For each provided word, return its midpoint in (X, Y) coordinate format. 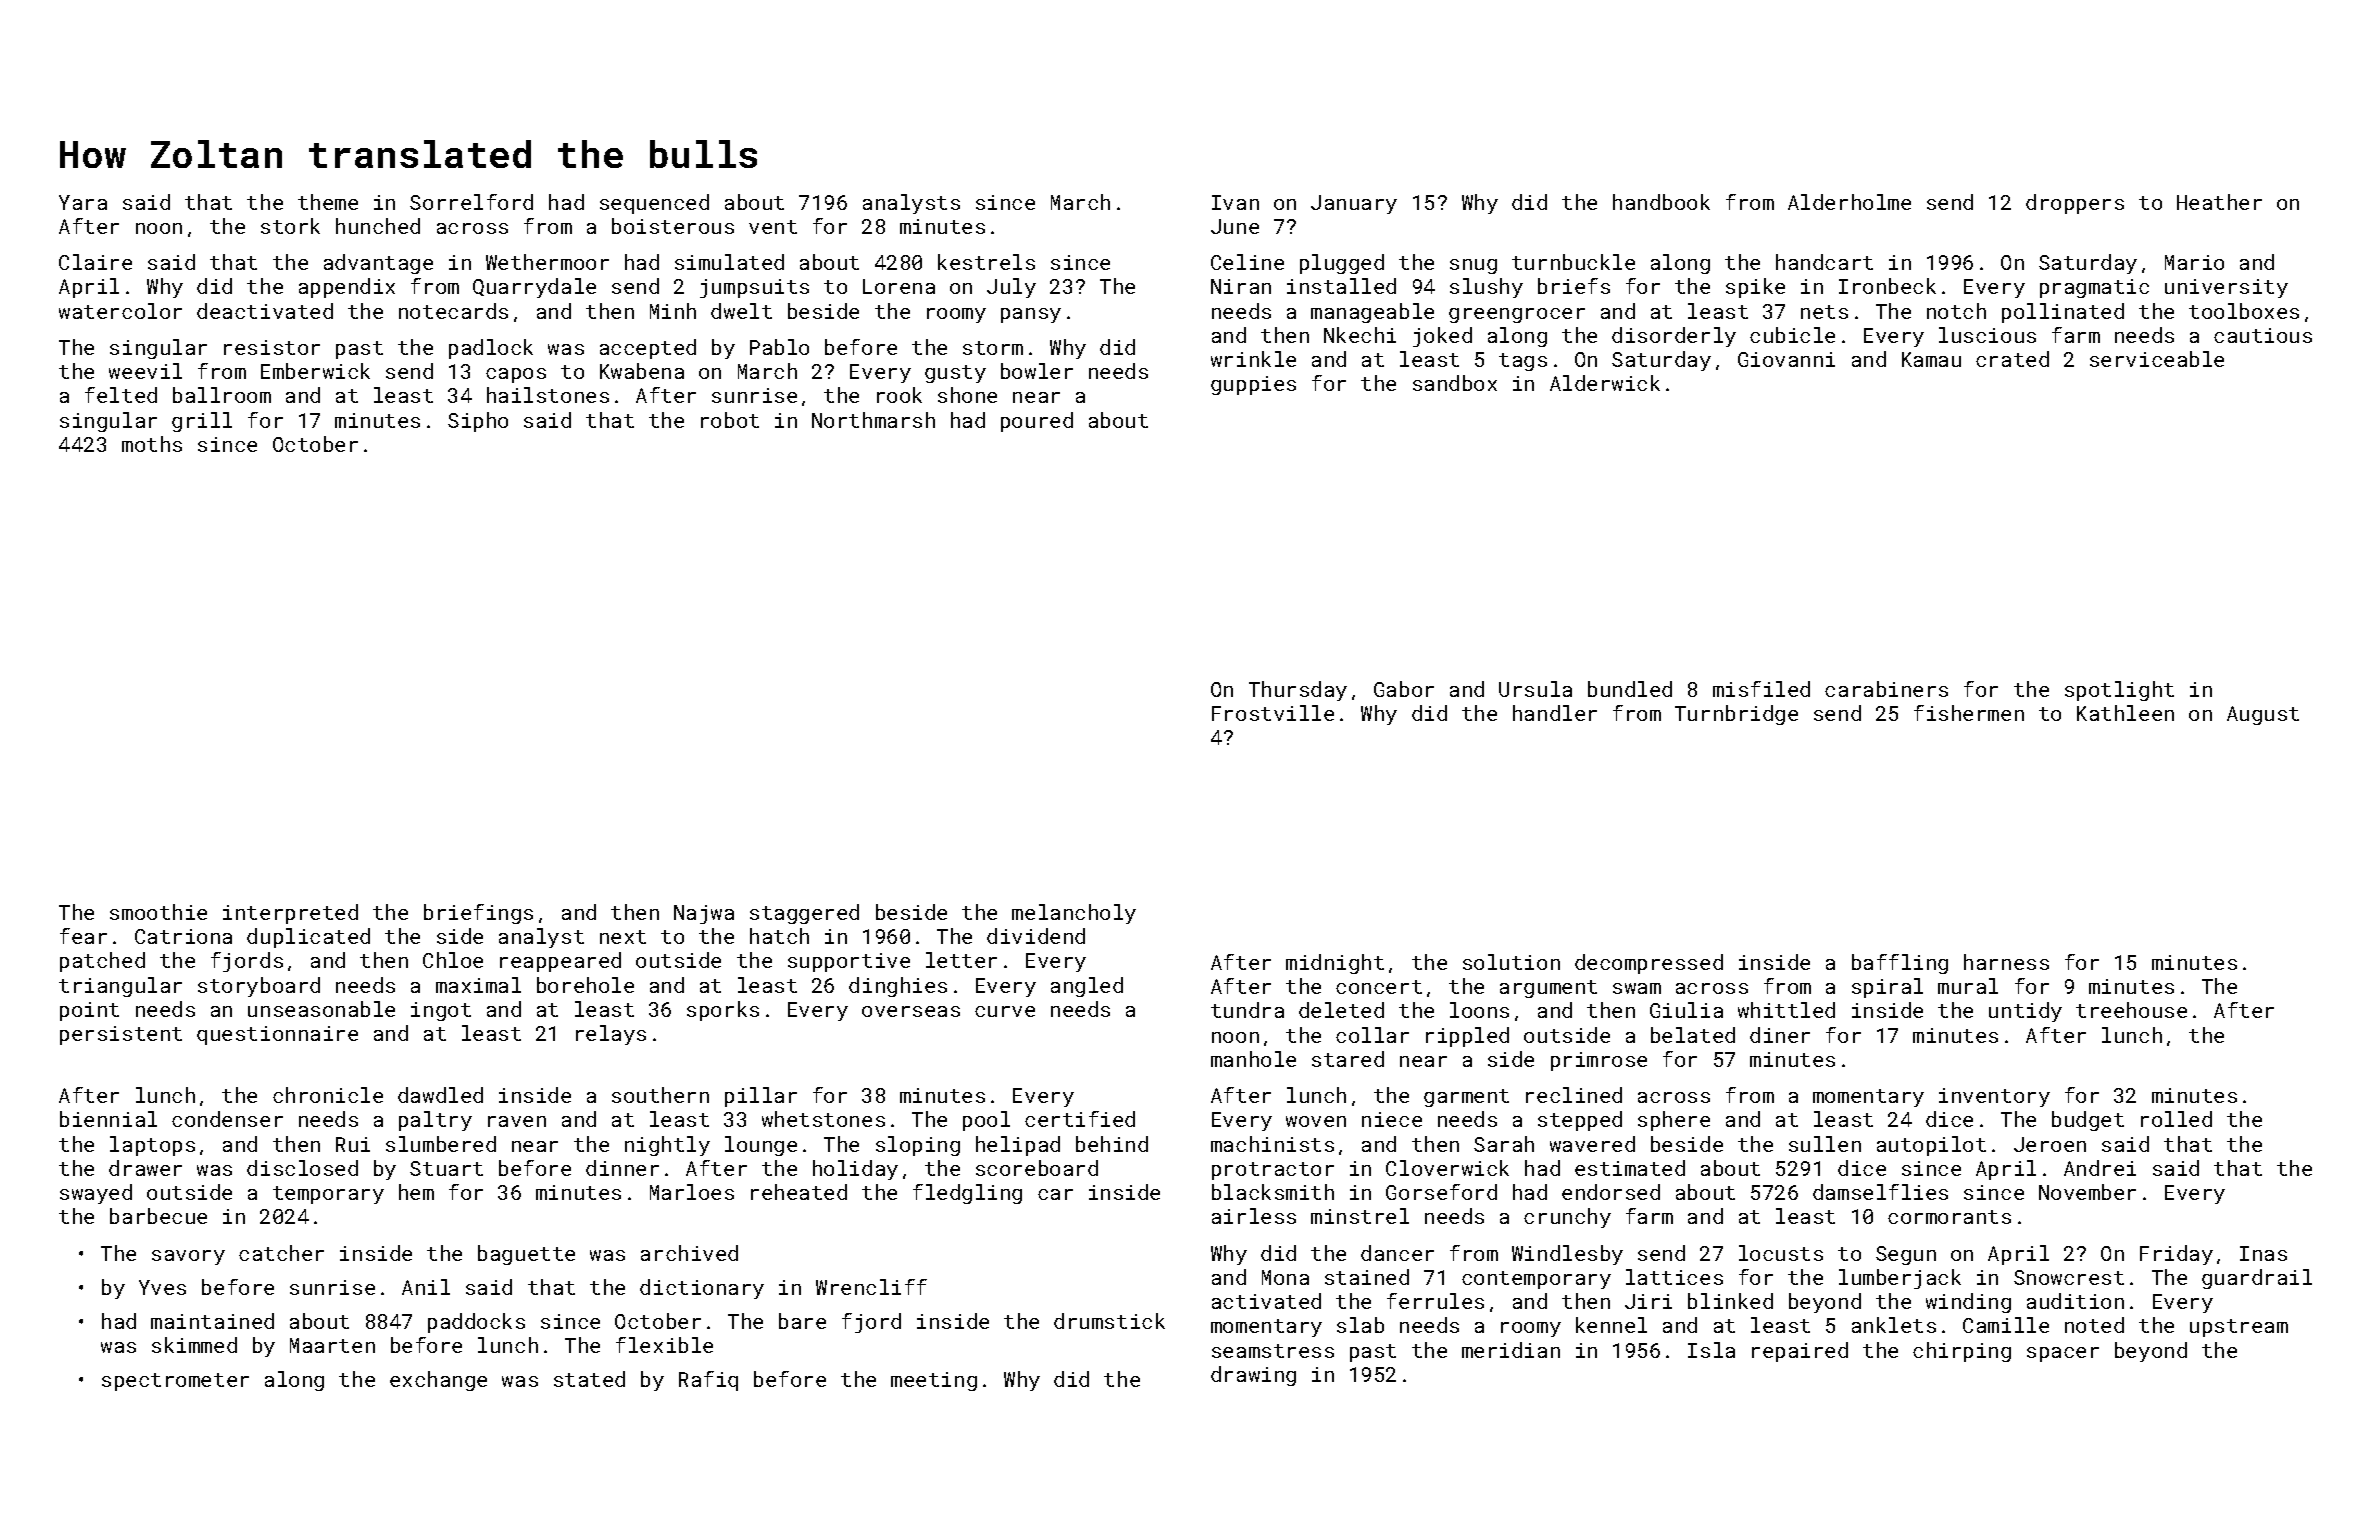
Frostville (1273, 713)
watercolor (120, 311)
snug (1473, 266)
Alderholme (1849, 202)
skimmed (194, 1345)
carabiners (1886, 689)
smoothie (158, 912)
